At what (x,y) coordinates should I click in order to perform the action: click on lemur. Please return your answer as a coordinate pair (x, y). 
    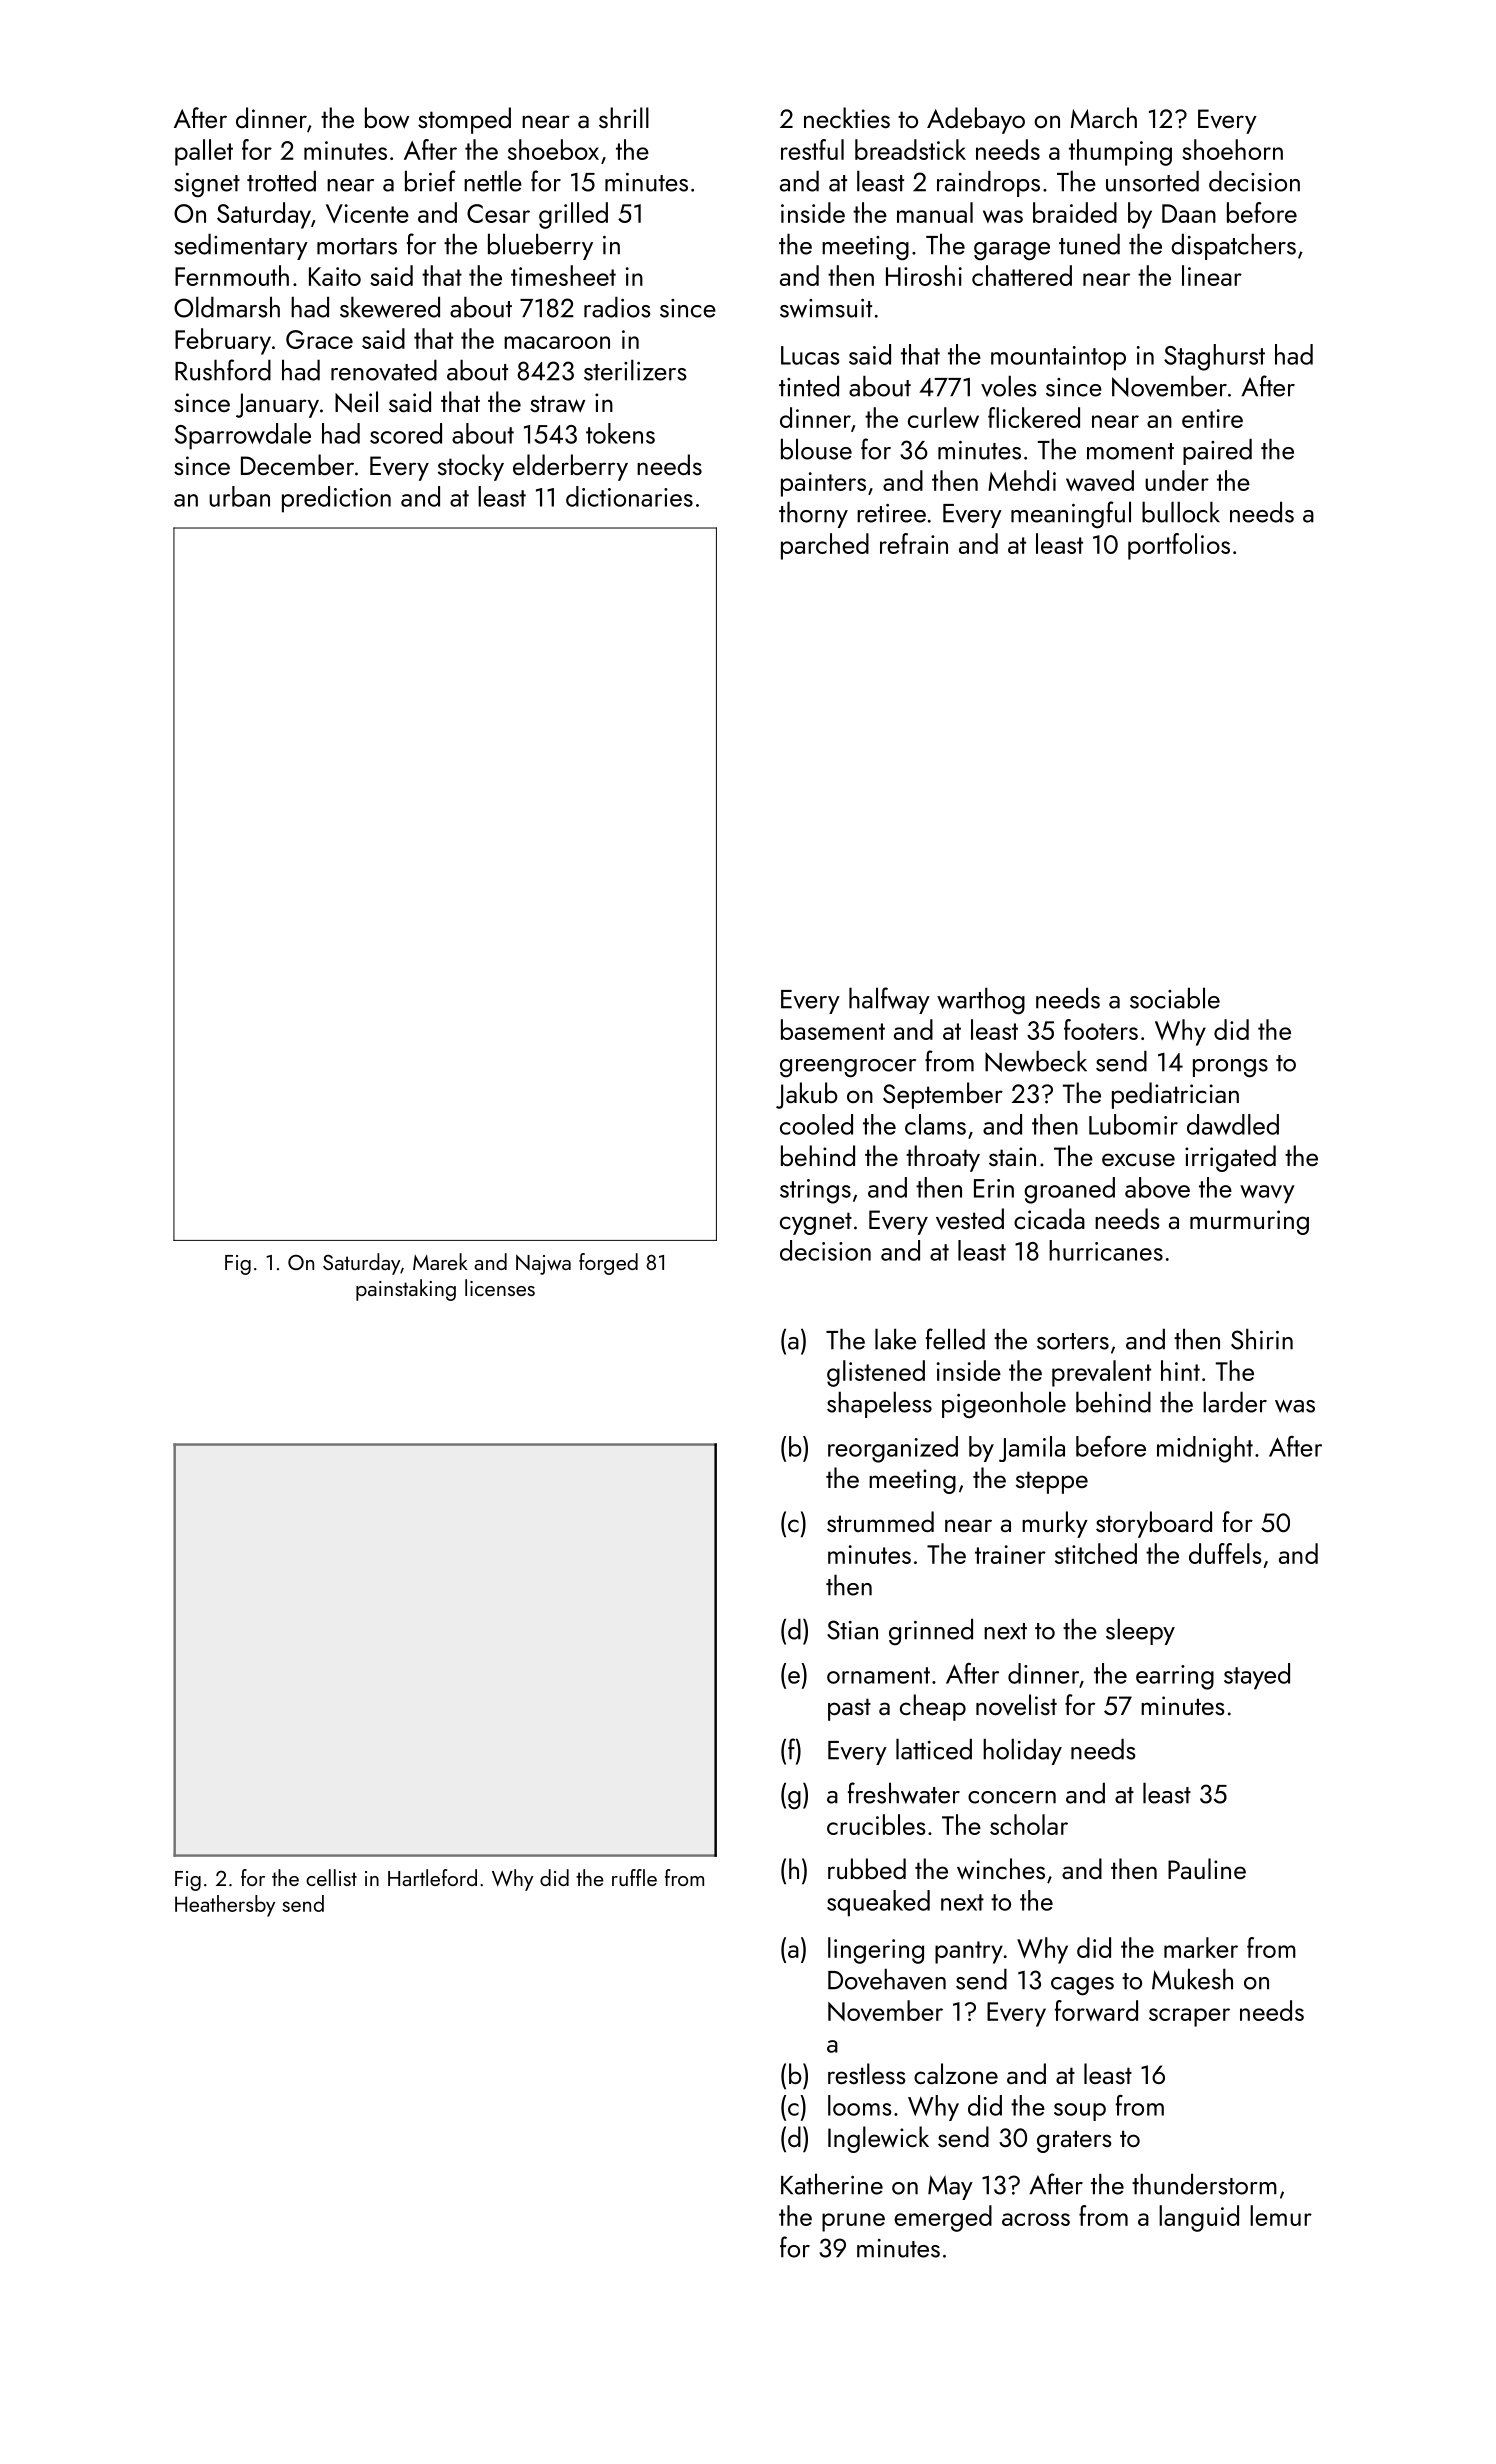
    Looking at the image, I should click on (1281, 2215).
